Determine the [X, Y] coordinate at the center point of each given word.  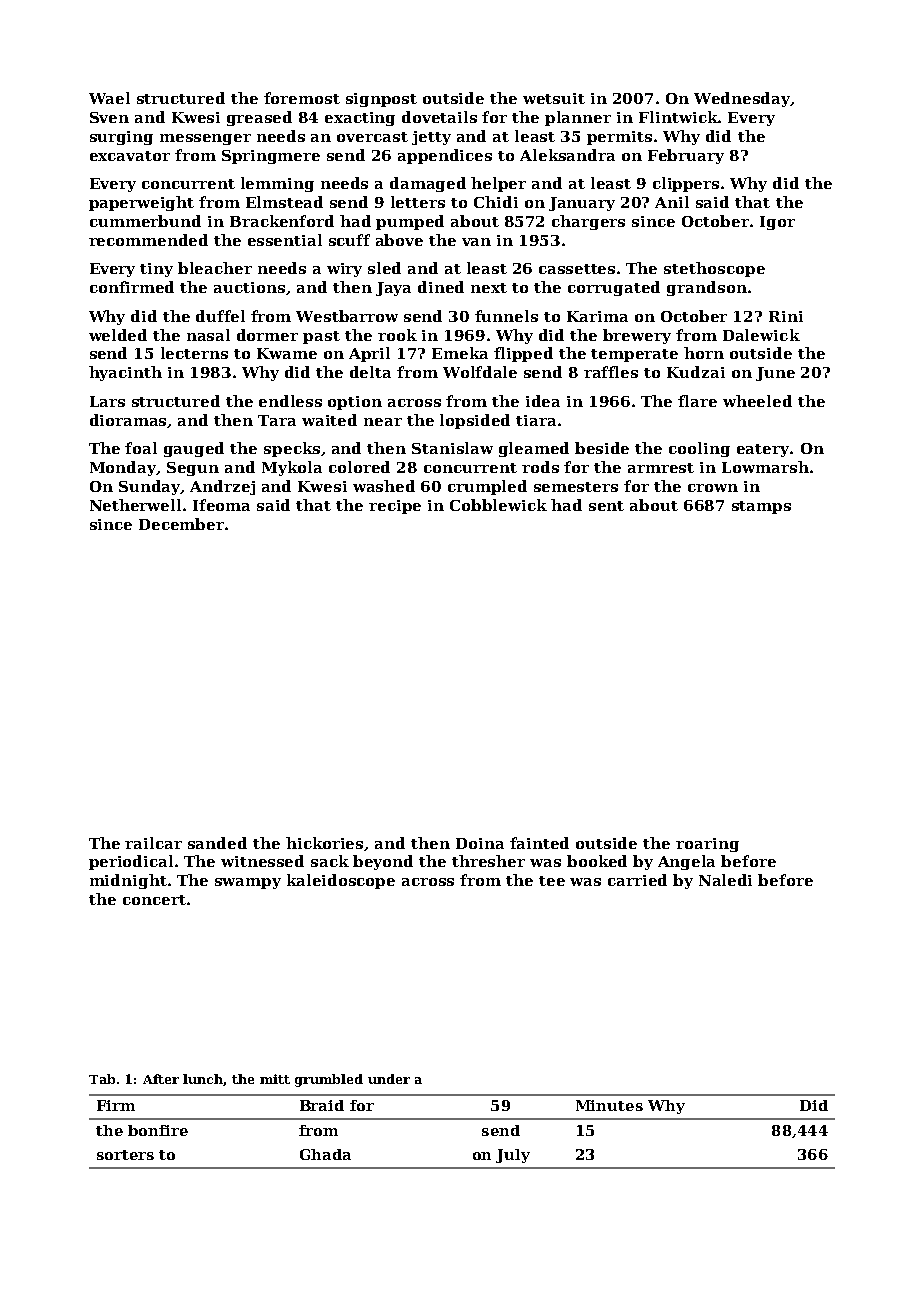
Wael [109, 98]
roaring [707, 845]
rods [540, 467]
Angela [686, 862]
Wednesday [742, 99]
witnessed [262, 861]
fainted [539, 843]
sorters [125, 1155]
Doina [480, 843]
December [181, 524]
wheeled [757, 401]
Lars [107, 401]
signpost [381, 100]
